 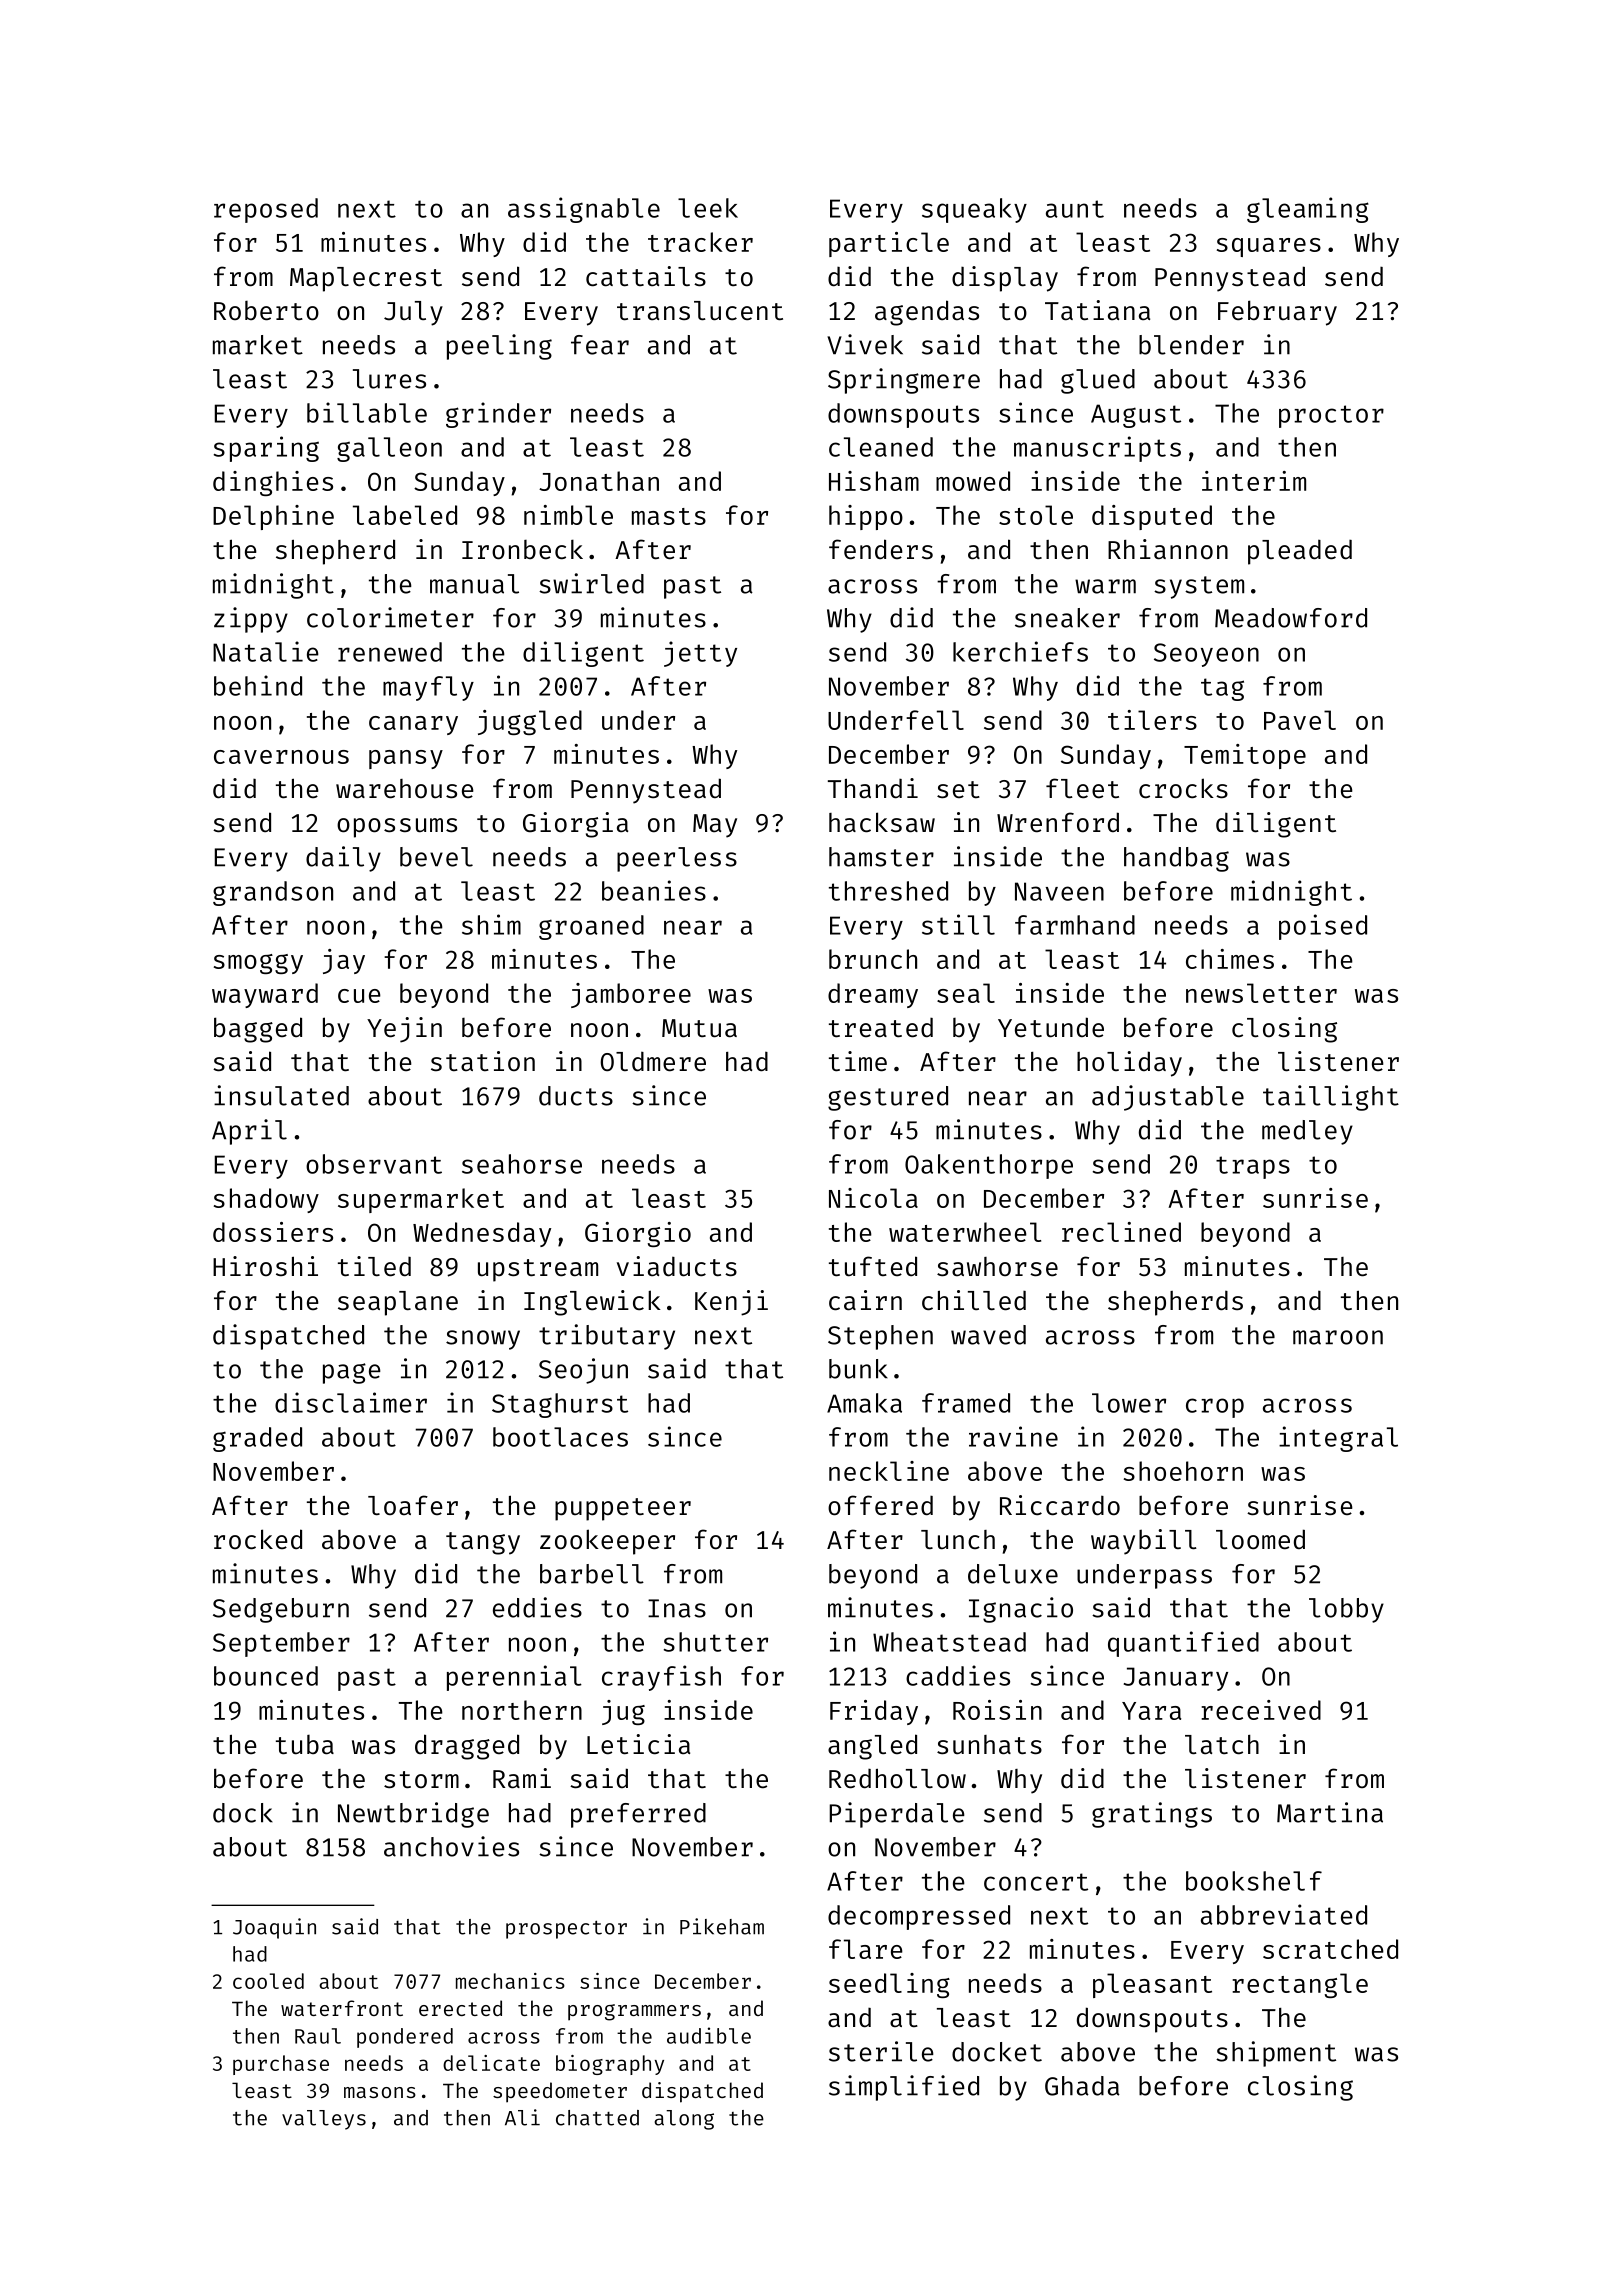 I want to click on Joaquin, so click(x=274, y=1928).
